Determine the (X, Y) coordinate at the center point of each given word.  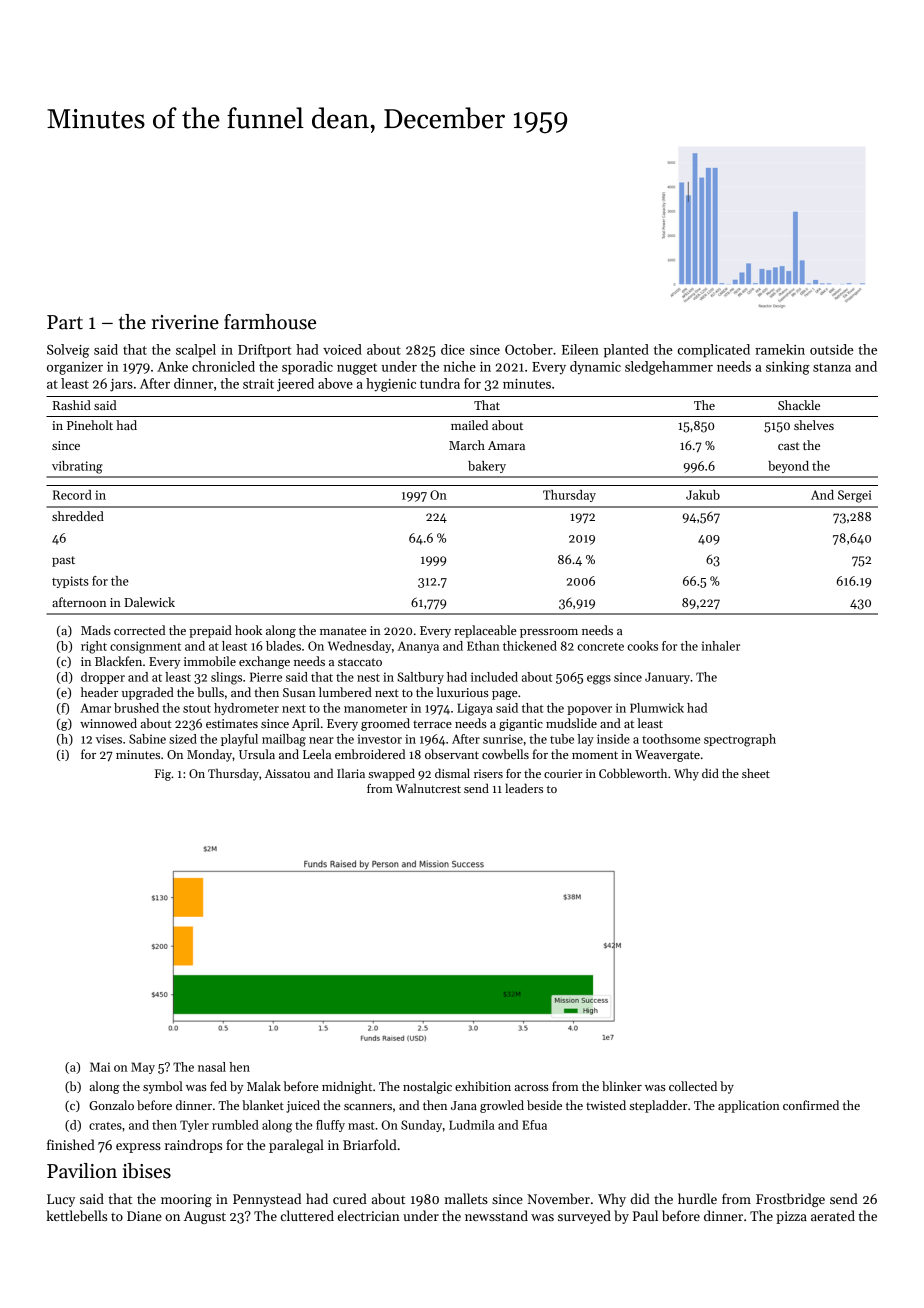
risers (488, 773)
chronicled (223, 366)
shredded (78, 516)
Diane (144, 1216)
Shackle (799, 405)
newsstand (496, 1215)
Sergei (855, 496)
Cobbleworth (633, 773)
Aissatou (287, 773)
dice (453, 349)
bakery (487, 467)
